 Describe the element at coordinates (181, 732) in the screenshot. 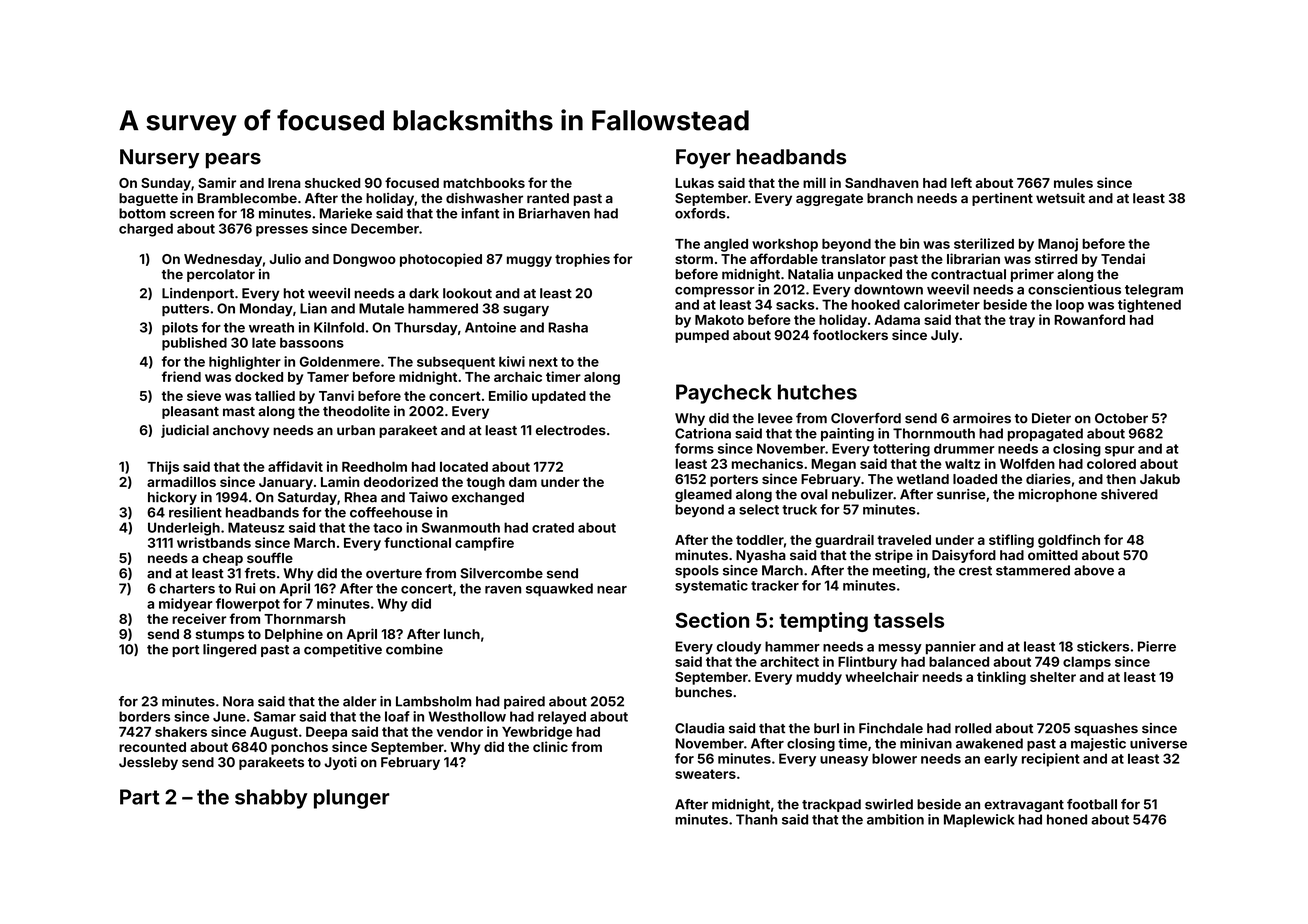

I see `shakers` at that location.
